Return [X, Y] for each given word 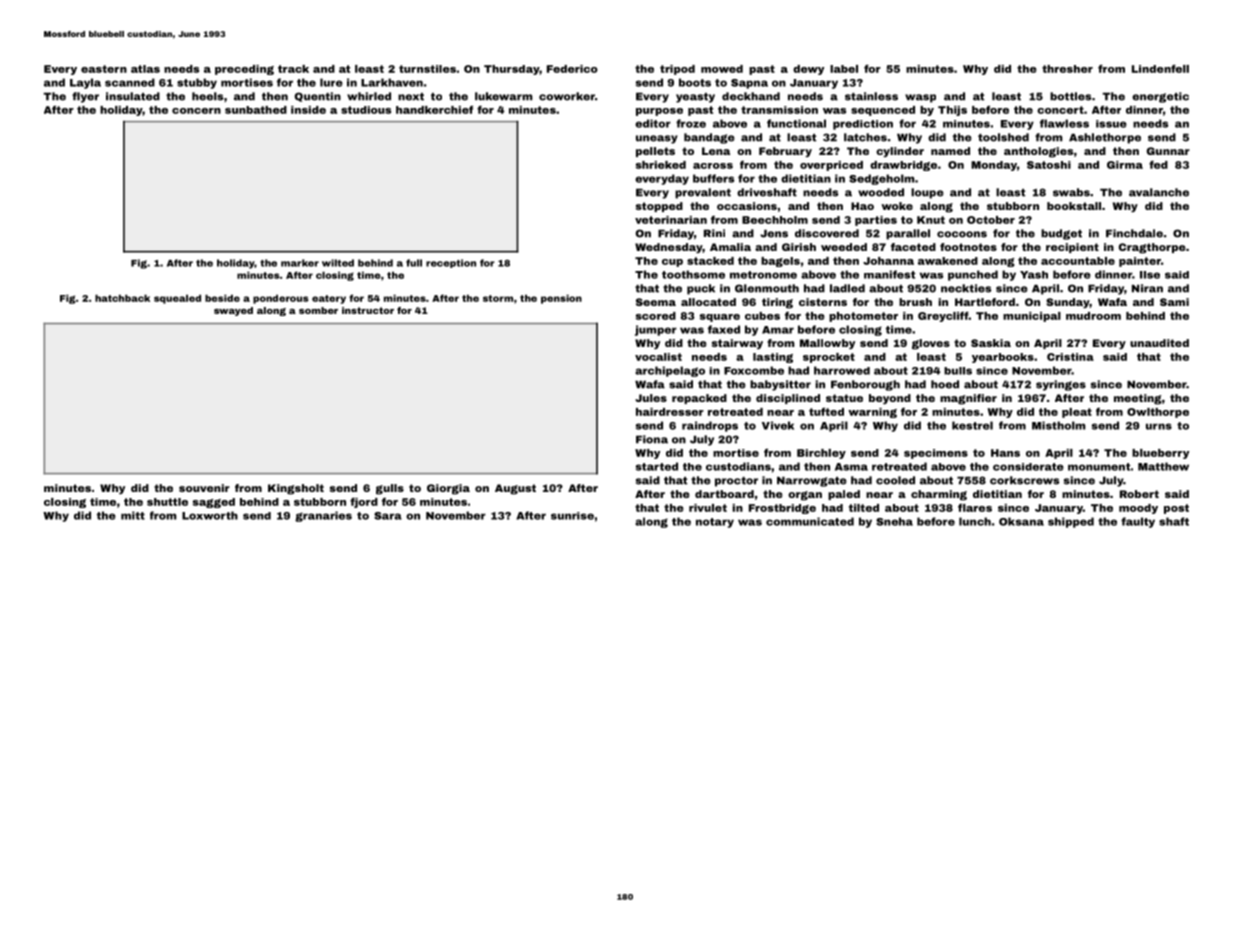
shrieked [660, 165]
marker [300, 263]
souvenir [204, 488]
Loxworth [210, 515]
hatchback [122, 298]
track [293, 69]
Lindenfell [1160, 69]
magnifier [968, 399]
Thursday [511, 70]
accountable [1078, 261]
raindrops [710, 426]
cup [672, 263]
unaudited [1159, 343]
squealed [177, 299]
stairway [737, 344]
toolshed [1003, 137]
